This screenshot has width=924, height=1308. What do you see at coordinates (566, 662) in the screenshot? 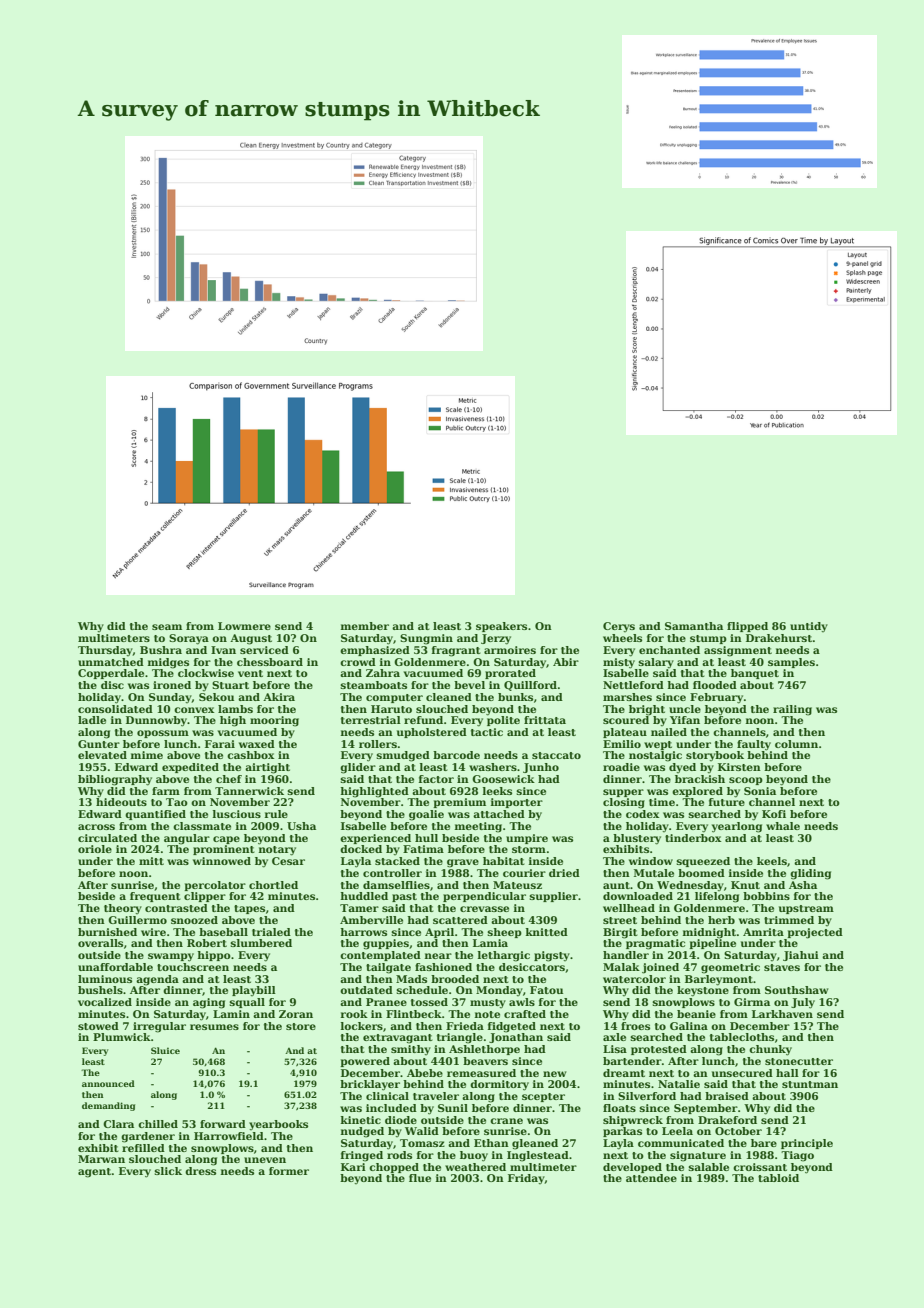
I see `Abir` at bounding box center [566, 662].
